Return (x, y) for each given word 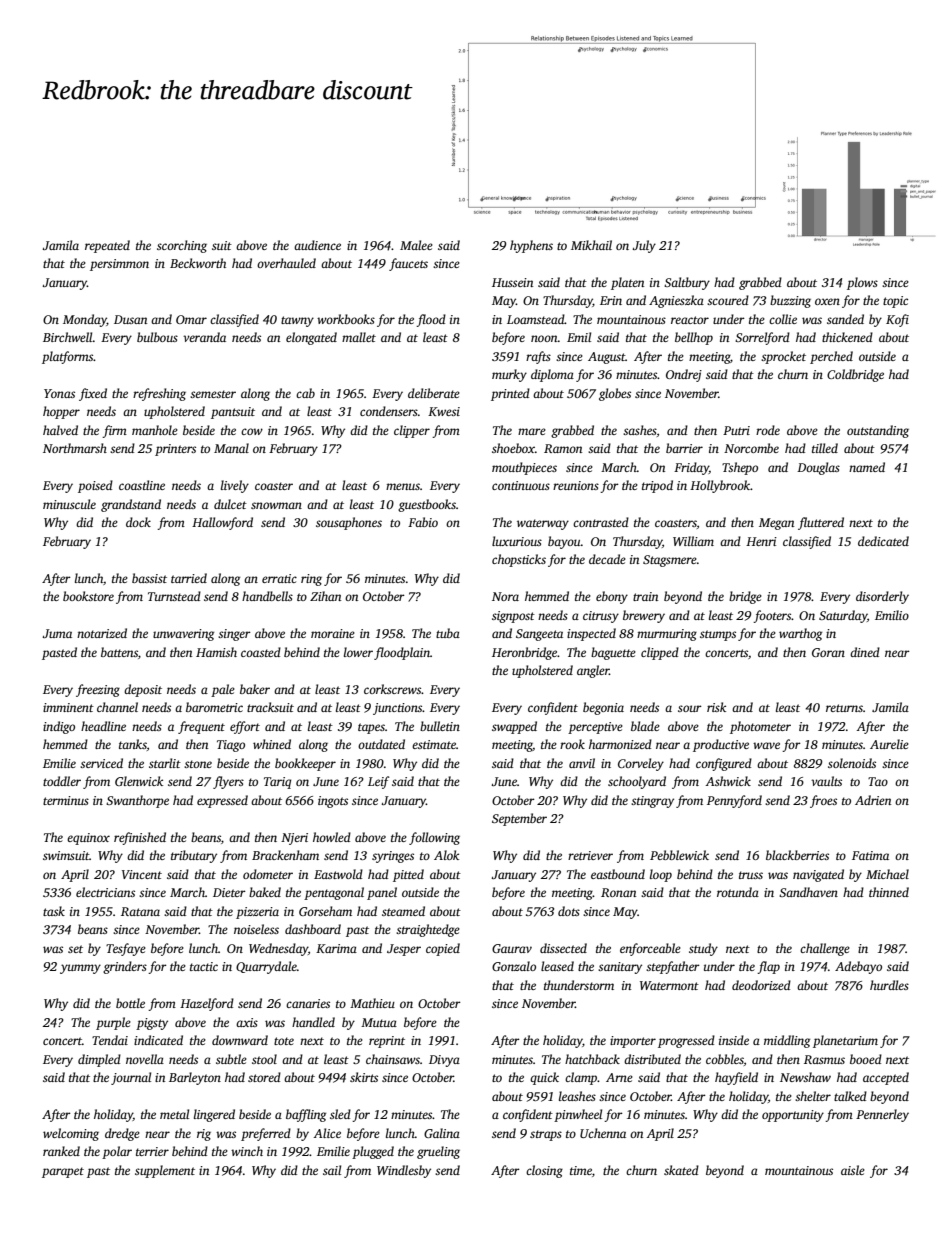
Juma (57, 633)
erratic (279, 578)
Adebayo (858, 967)
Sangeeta (539, 635)
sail (332, 1170)
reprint (387, 1042)
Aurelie (889, 744)
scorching (182, 246)
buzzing (790, 301)
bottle (130, 1003)
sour (690, 708)
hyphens (531, 246)
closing (544, 1171)
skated (681, 1170)
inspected (591, 634)
